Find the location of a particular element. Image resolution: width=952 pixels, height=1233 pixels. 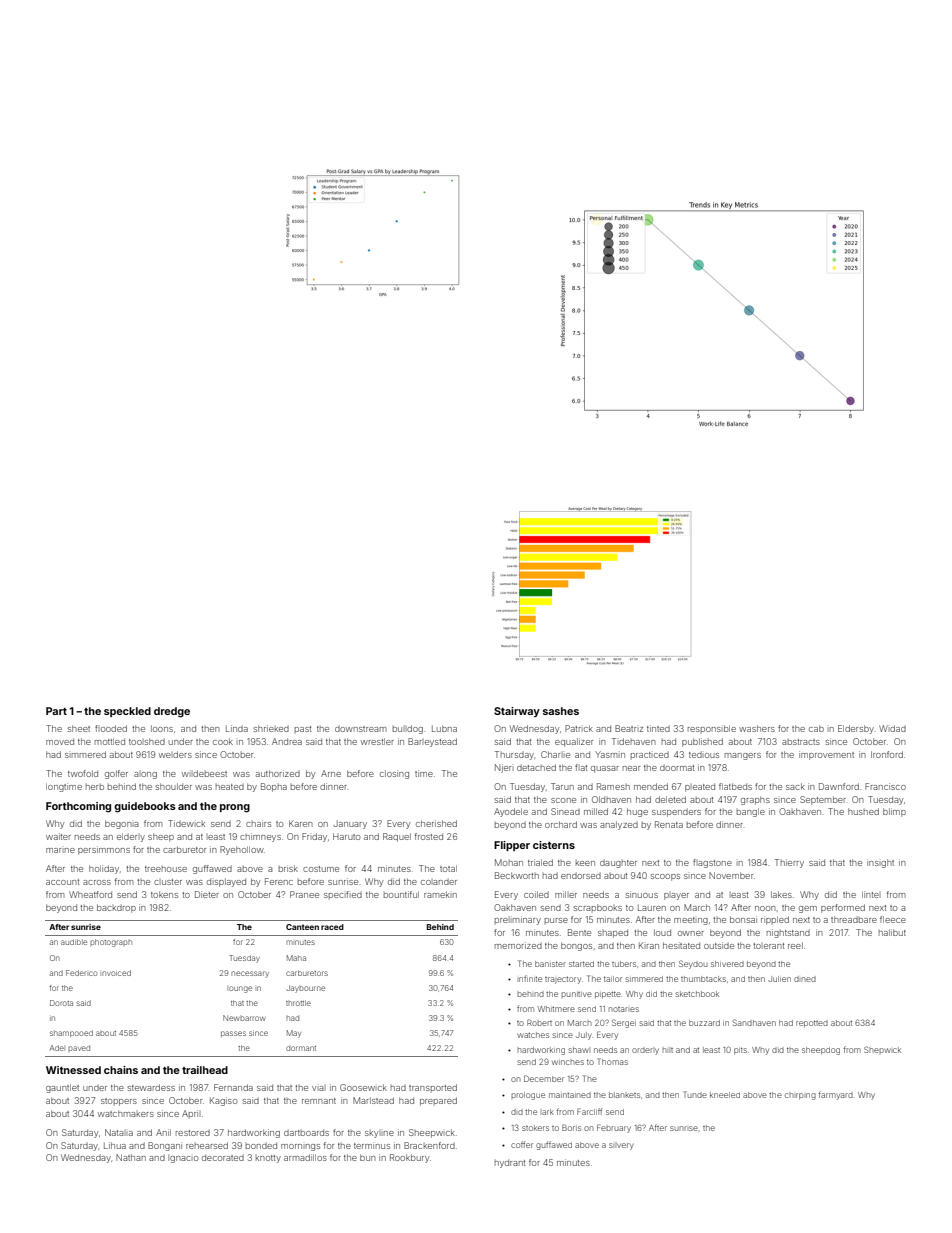

Whitmere is located at coordinates (556, 1009).
